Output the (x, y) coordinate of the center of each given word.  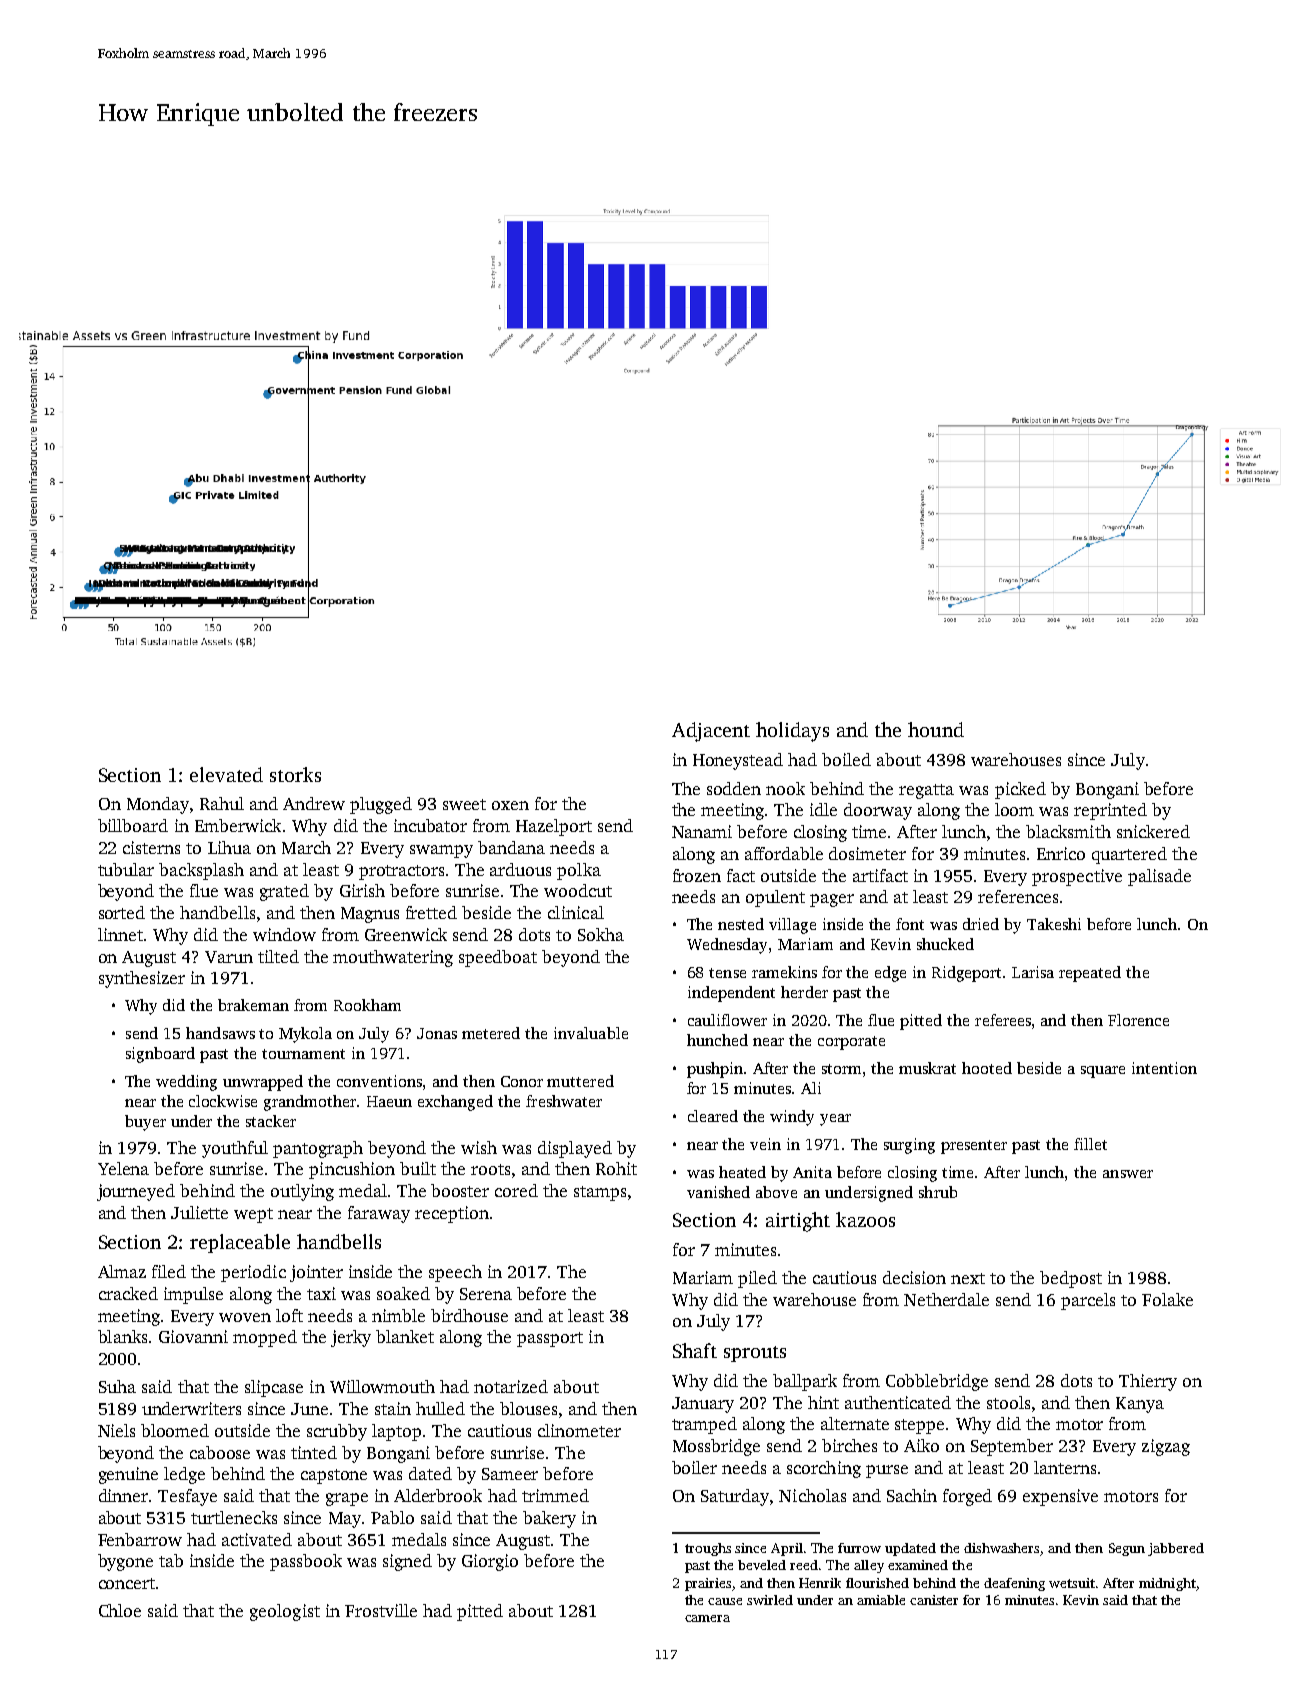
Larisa (1033, 972)
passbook (306, 1562)
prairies (708, 1584)
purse (887, 1471)
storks (295, 774)
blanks (122, 1336)
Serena (486, 1294)
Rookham (367, 1005)
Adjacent (711, 732)
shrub (938, 1192)
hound (936, 729)
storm (841, 1069)
